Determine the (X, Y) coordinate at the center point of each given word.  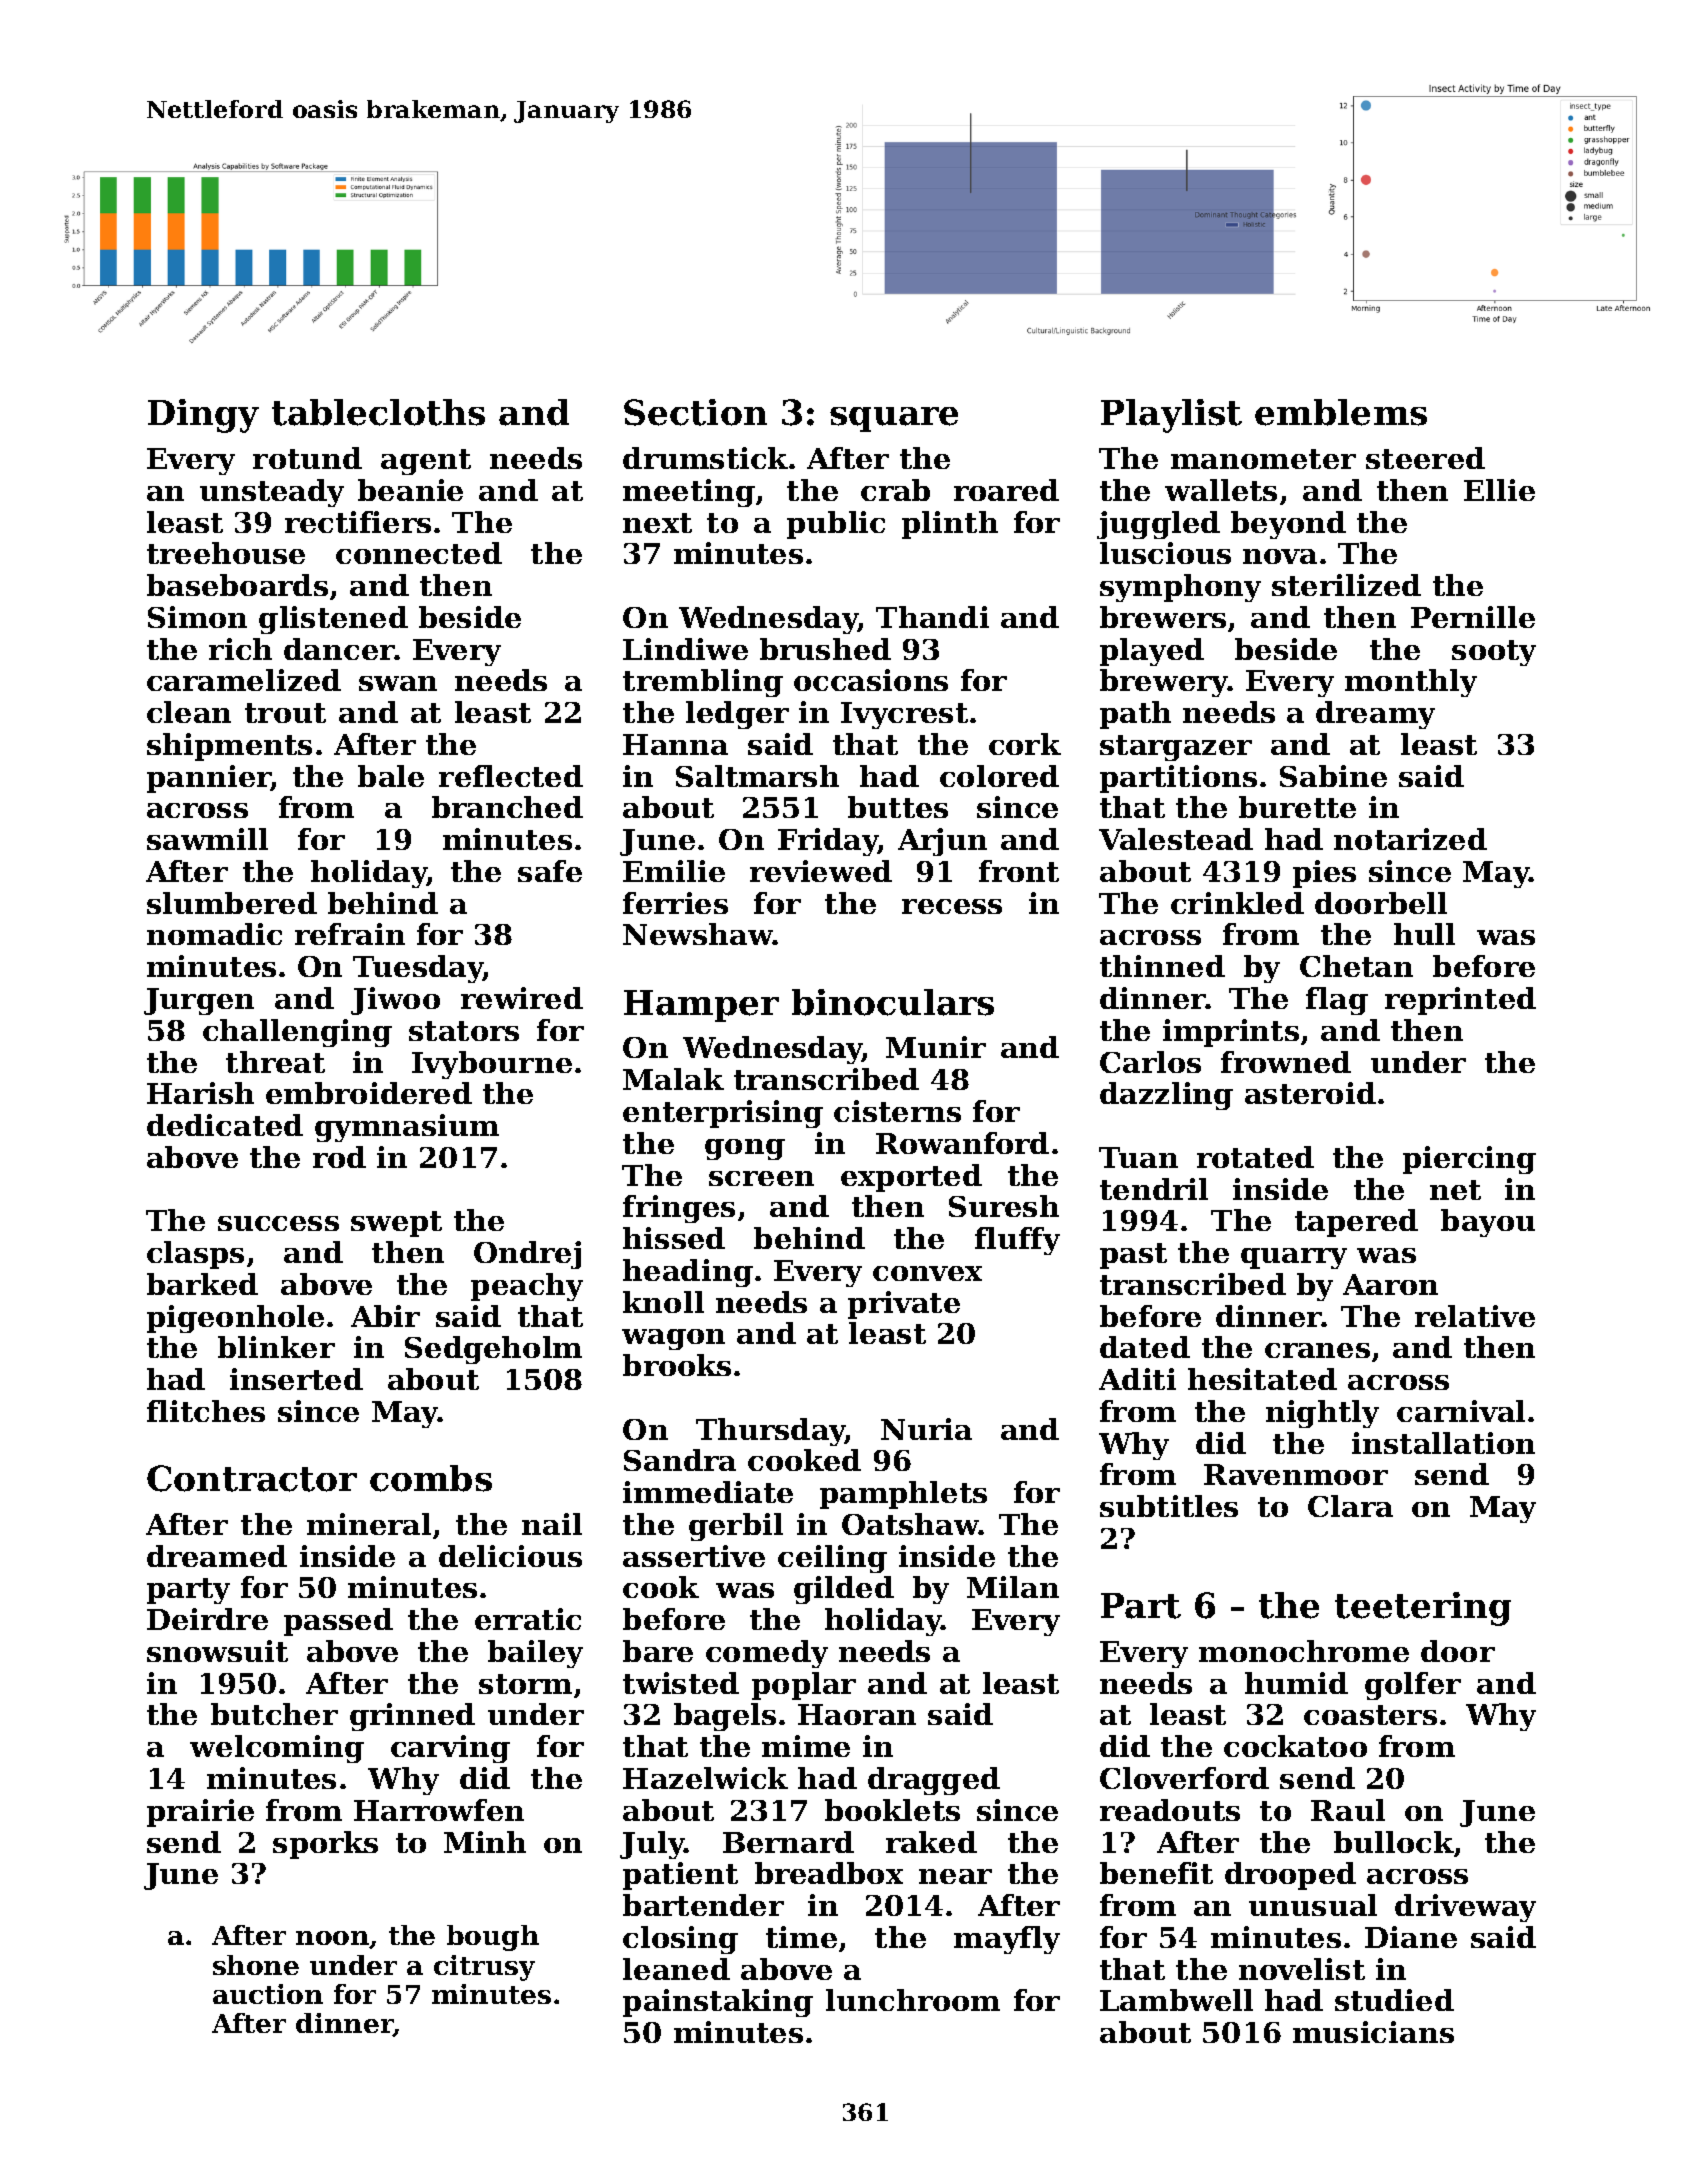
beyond (1288, 525)
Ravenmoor (1296, 1474)
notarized (1410, 839)
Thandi (932, 617)
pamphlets (903, 1495)
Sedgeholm (493, 1350)
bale (391, 776)
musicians (1373, 2032)
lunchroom (913, 2000)
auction (268, 1994)
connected (419, 553)
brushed (825, 649)
